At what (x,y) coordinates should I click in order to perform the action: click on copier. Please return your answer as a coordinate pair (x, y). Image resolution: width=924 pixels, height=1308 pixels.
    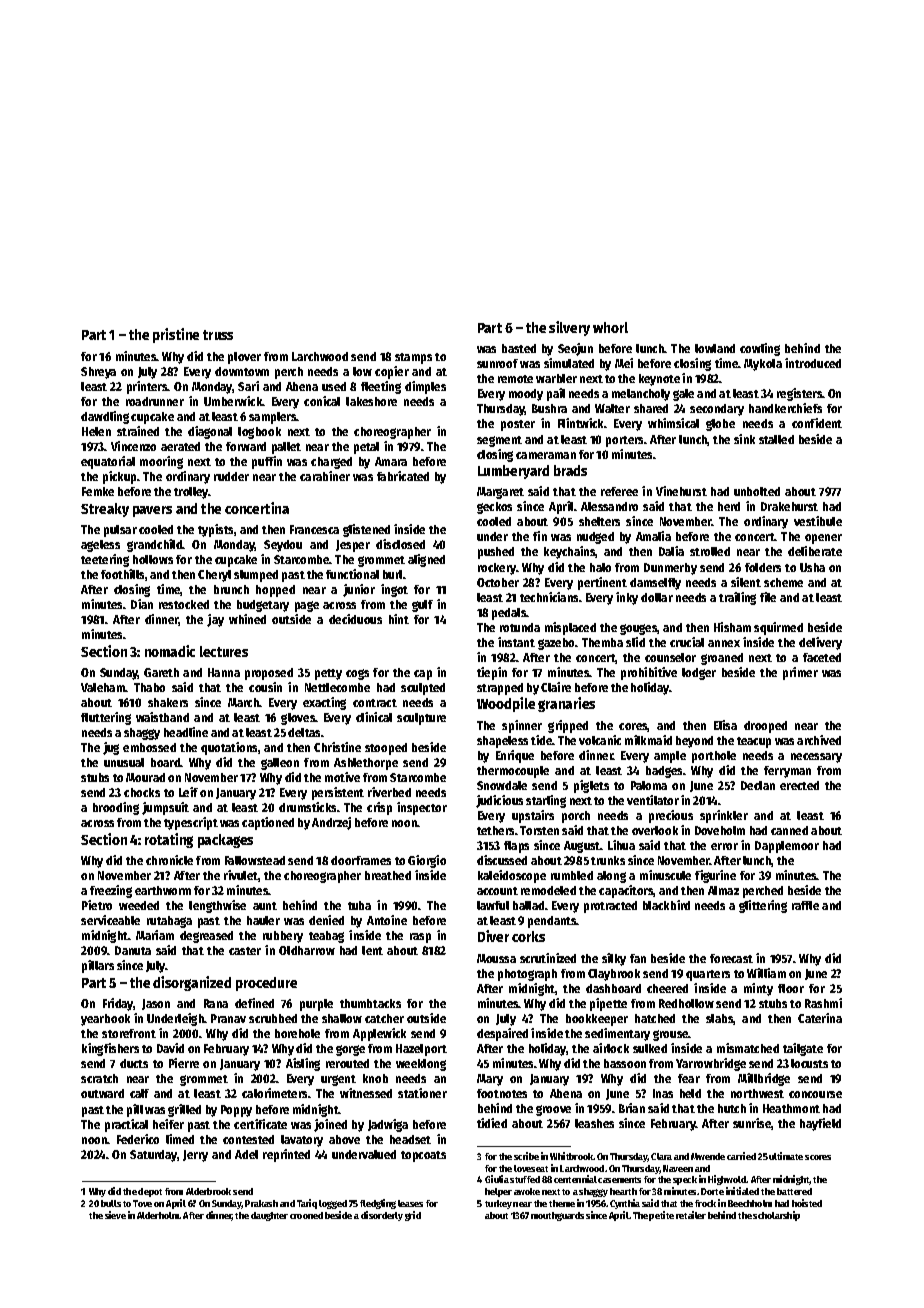
    Looking at the image, I should click on (392, 372).
